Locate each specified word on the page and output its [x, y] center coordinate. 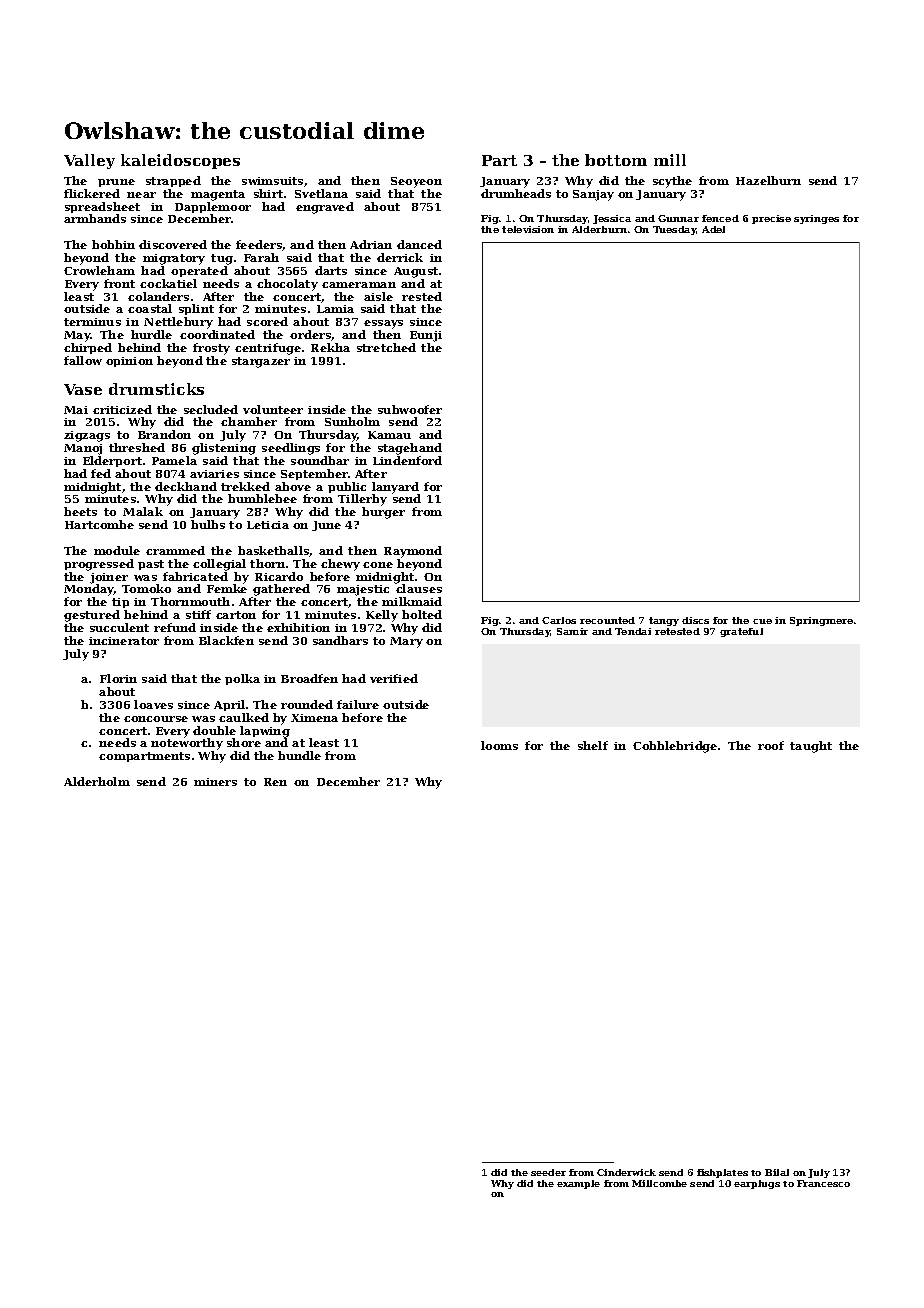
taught [811, 747]
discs [695, 620]
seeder [548, 1172]
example [578, 1184]
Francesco [823, 1183]
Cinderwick [626, 1172]
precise [771, 219]
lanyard [396, 488]
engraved [325, 208]
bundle [299, 755]
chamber [249, 421]
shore [244, 742]
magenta [218, 195]
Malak [143, 511]
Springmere [821, 621]
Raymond [413, 552]
